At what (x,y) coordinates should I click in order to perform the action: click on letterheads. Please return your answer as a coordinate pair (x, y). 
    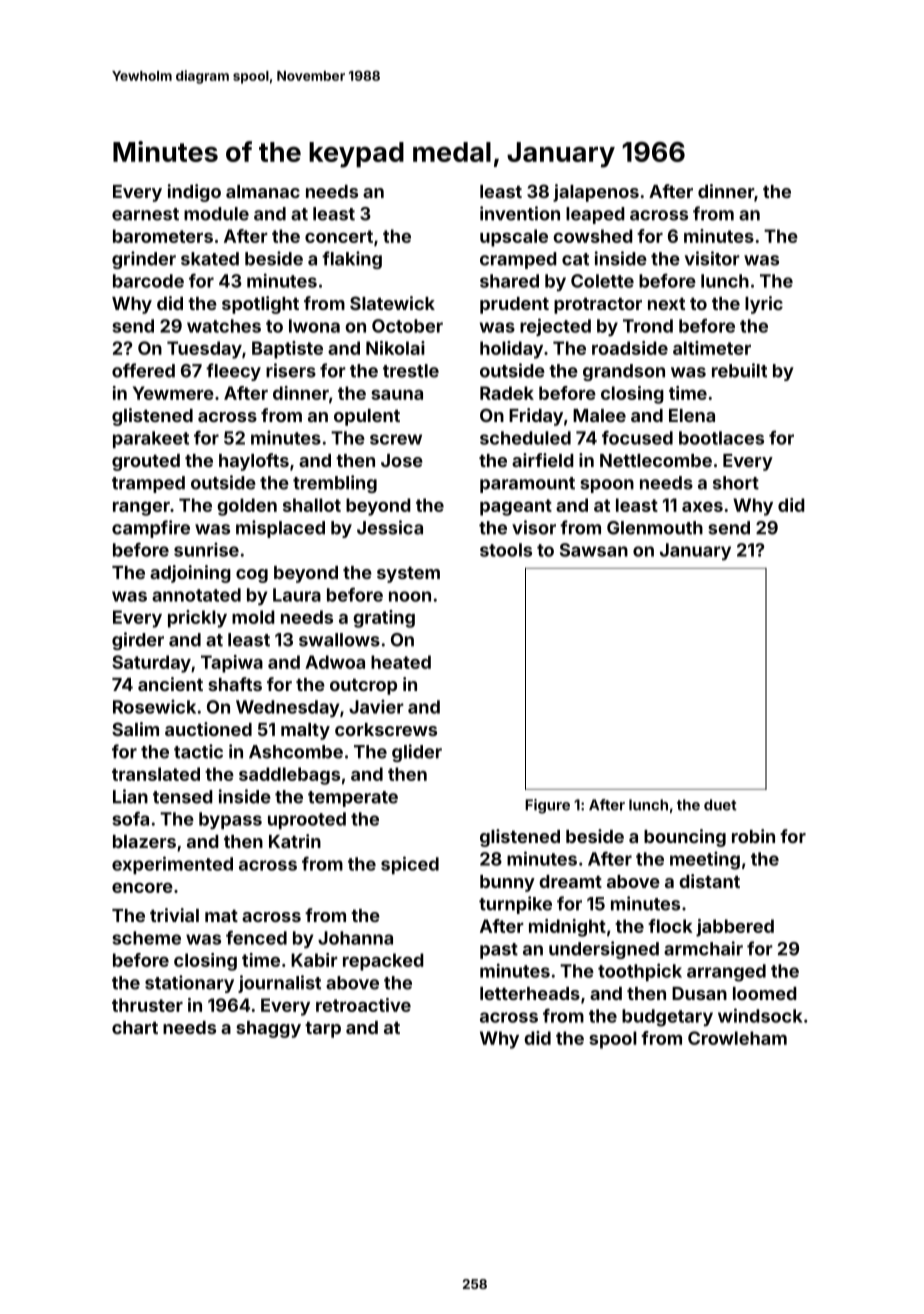
    Looking at the image, I should click on (530, 993).
